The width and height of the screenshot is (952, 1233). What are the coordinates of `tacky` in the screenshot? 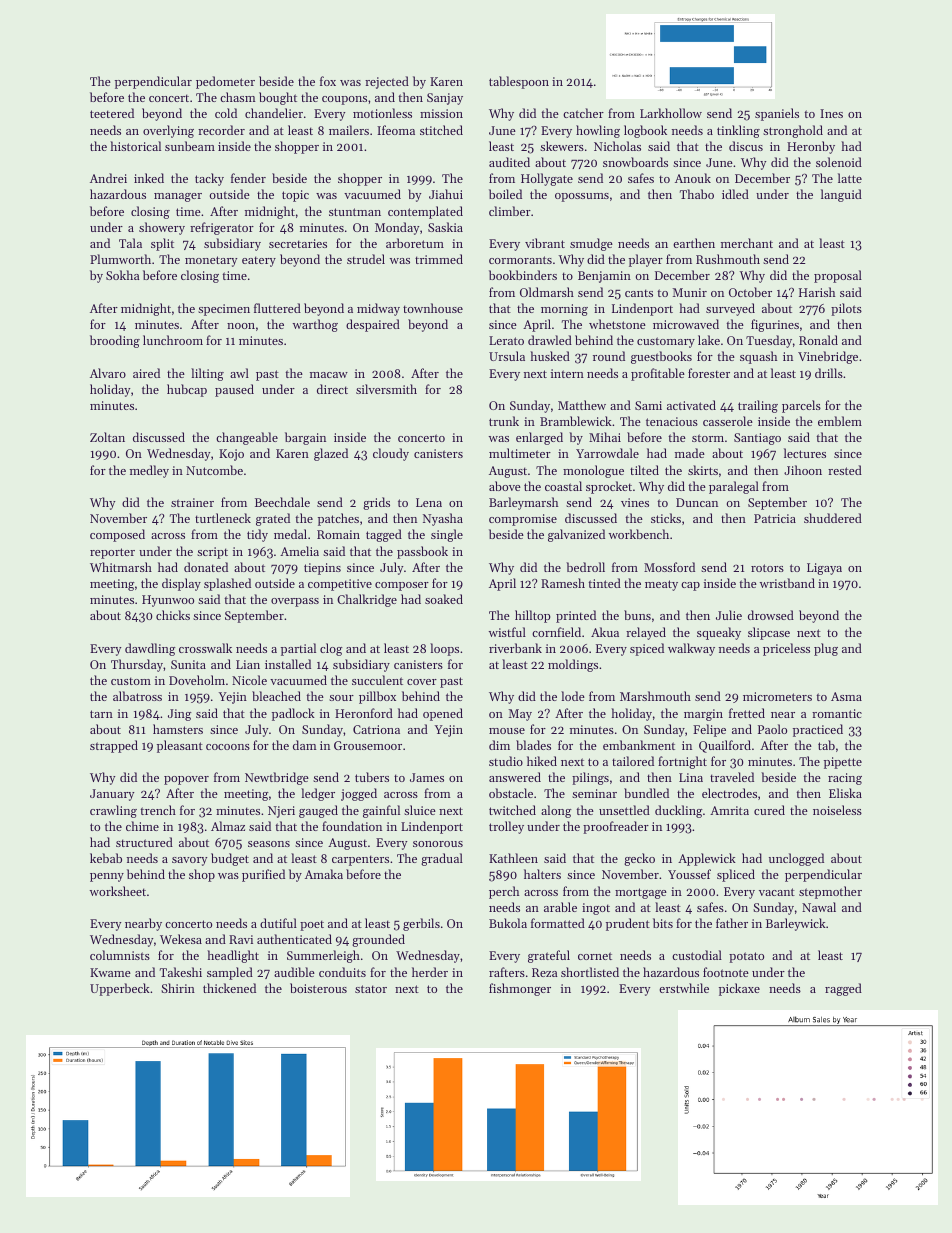 It's located at (209, 179).
